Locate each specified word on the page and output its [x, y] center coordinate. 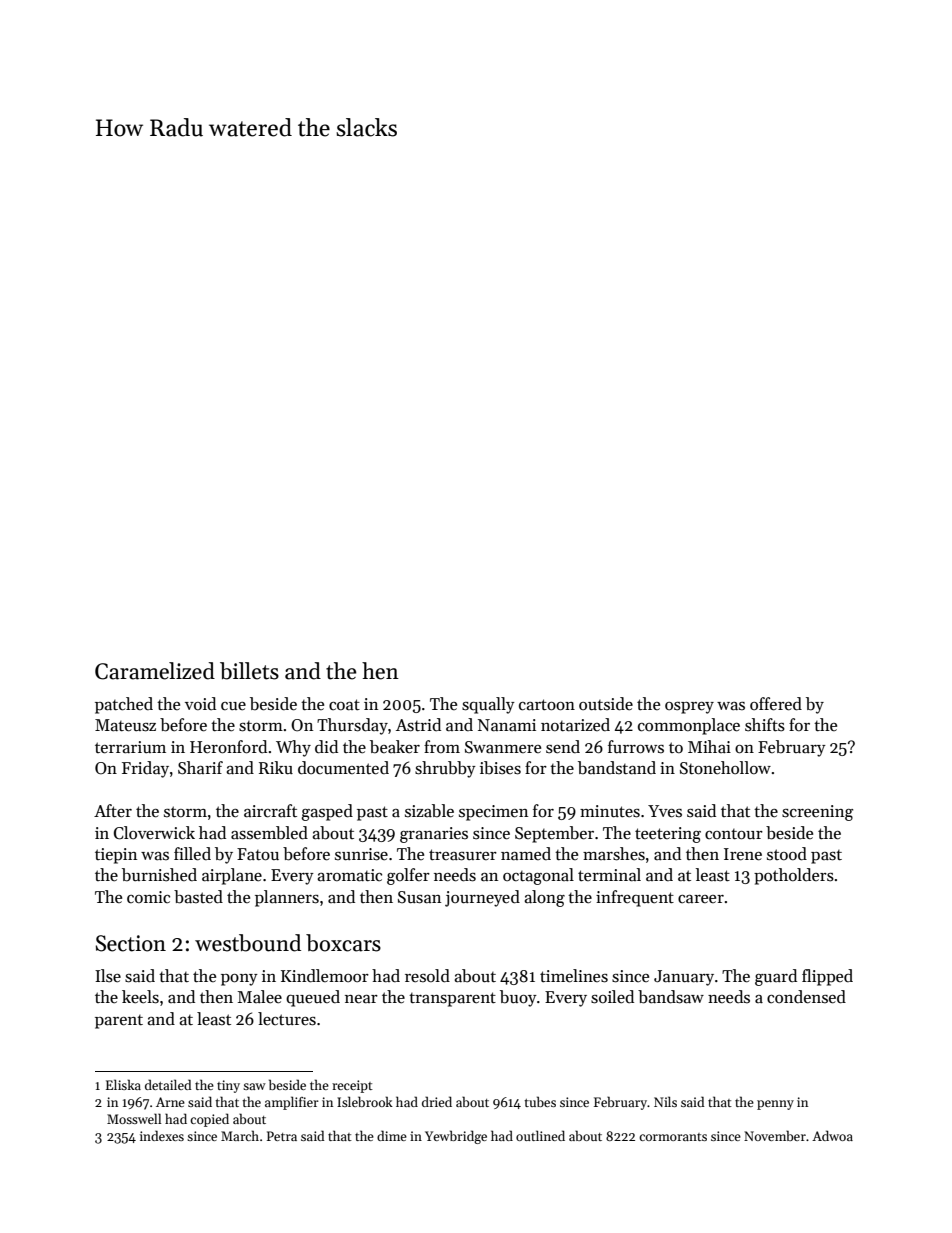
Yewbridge [456, 1137]
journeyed [482, 898]
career [701, 899]
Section [131, 943]
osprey [689, 708]
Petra [282, 1136]
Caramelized [155, 671]
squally [488, 705]
